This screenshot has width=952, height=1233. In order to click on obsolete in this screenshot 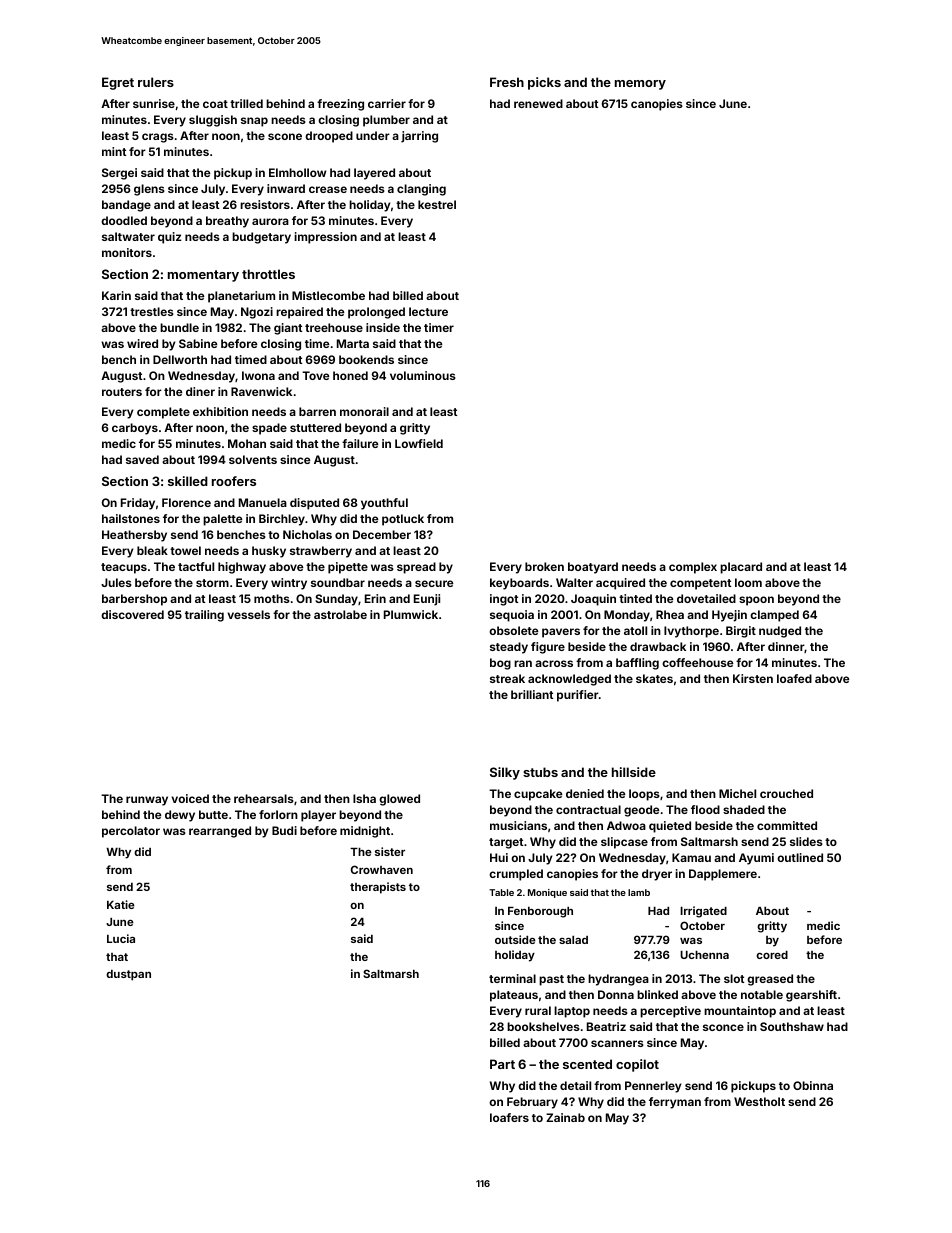, I will do `click(513, 630)`.
